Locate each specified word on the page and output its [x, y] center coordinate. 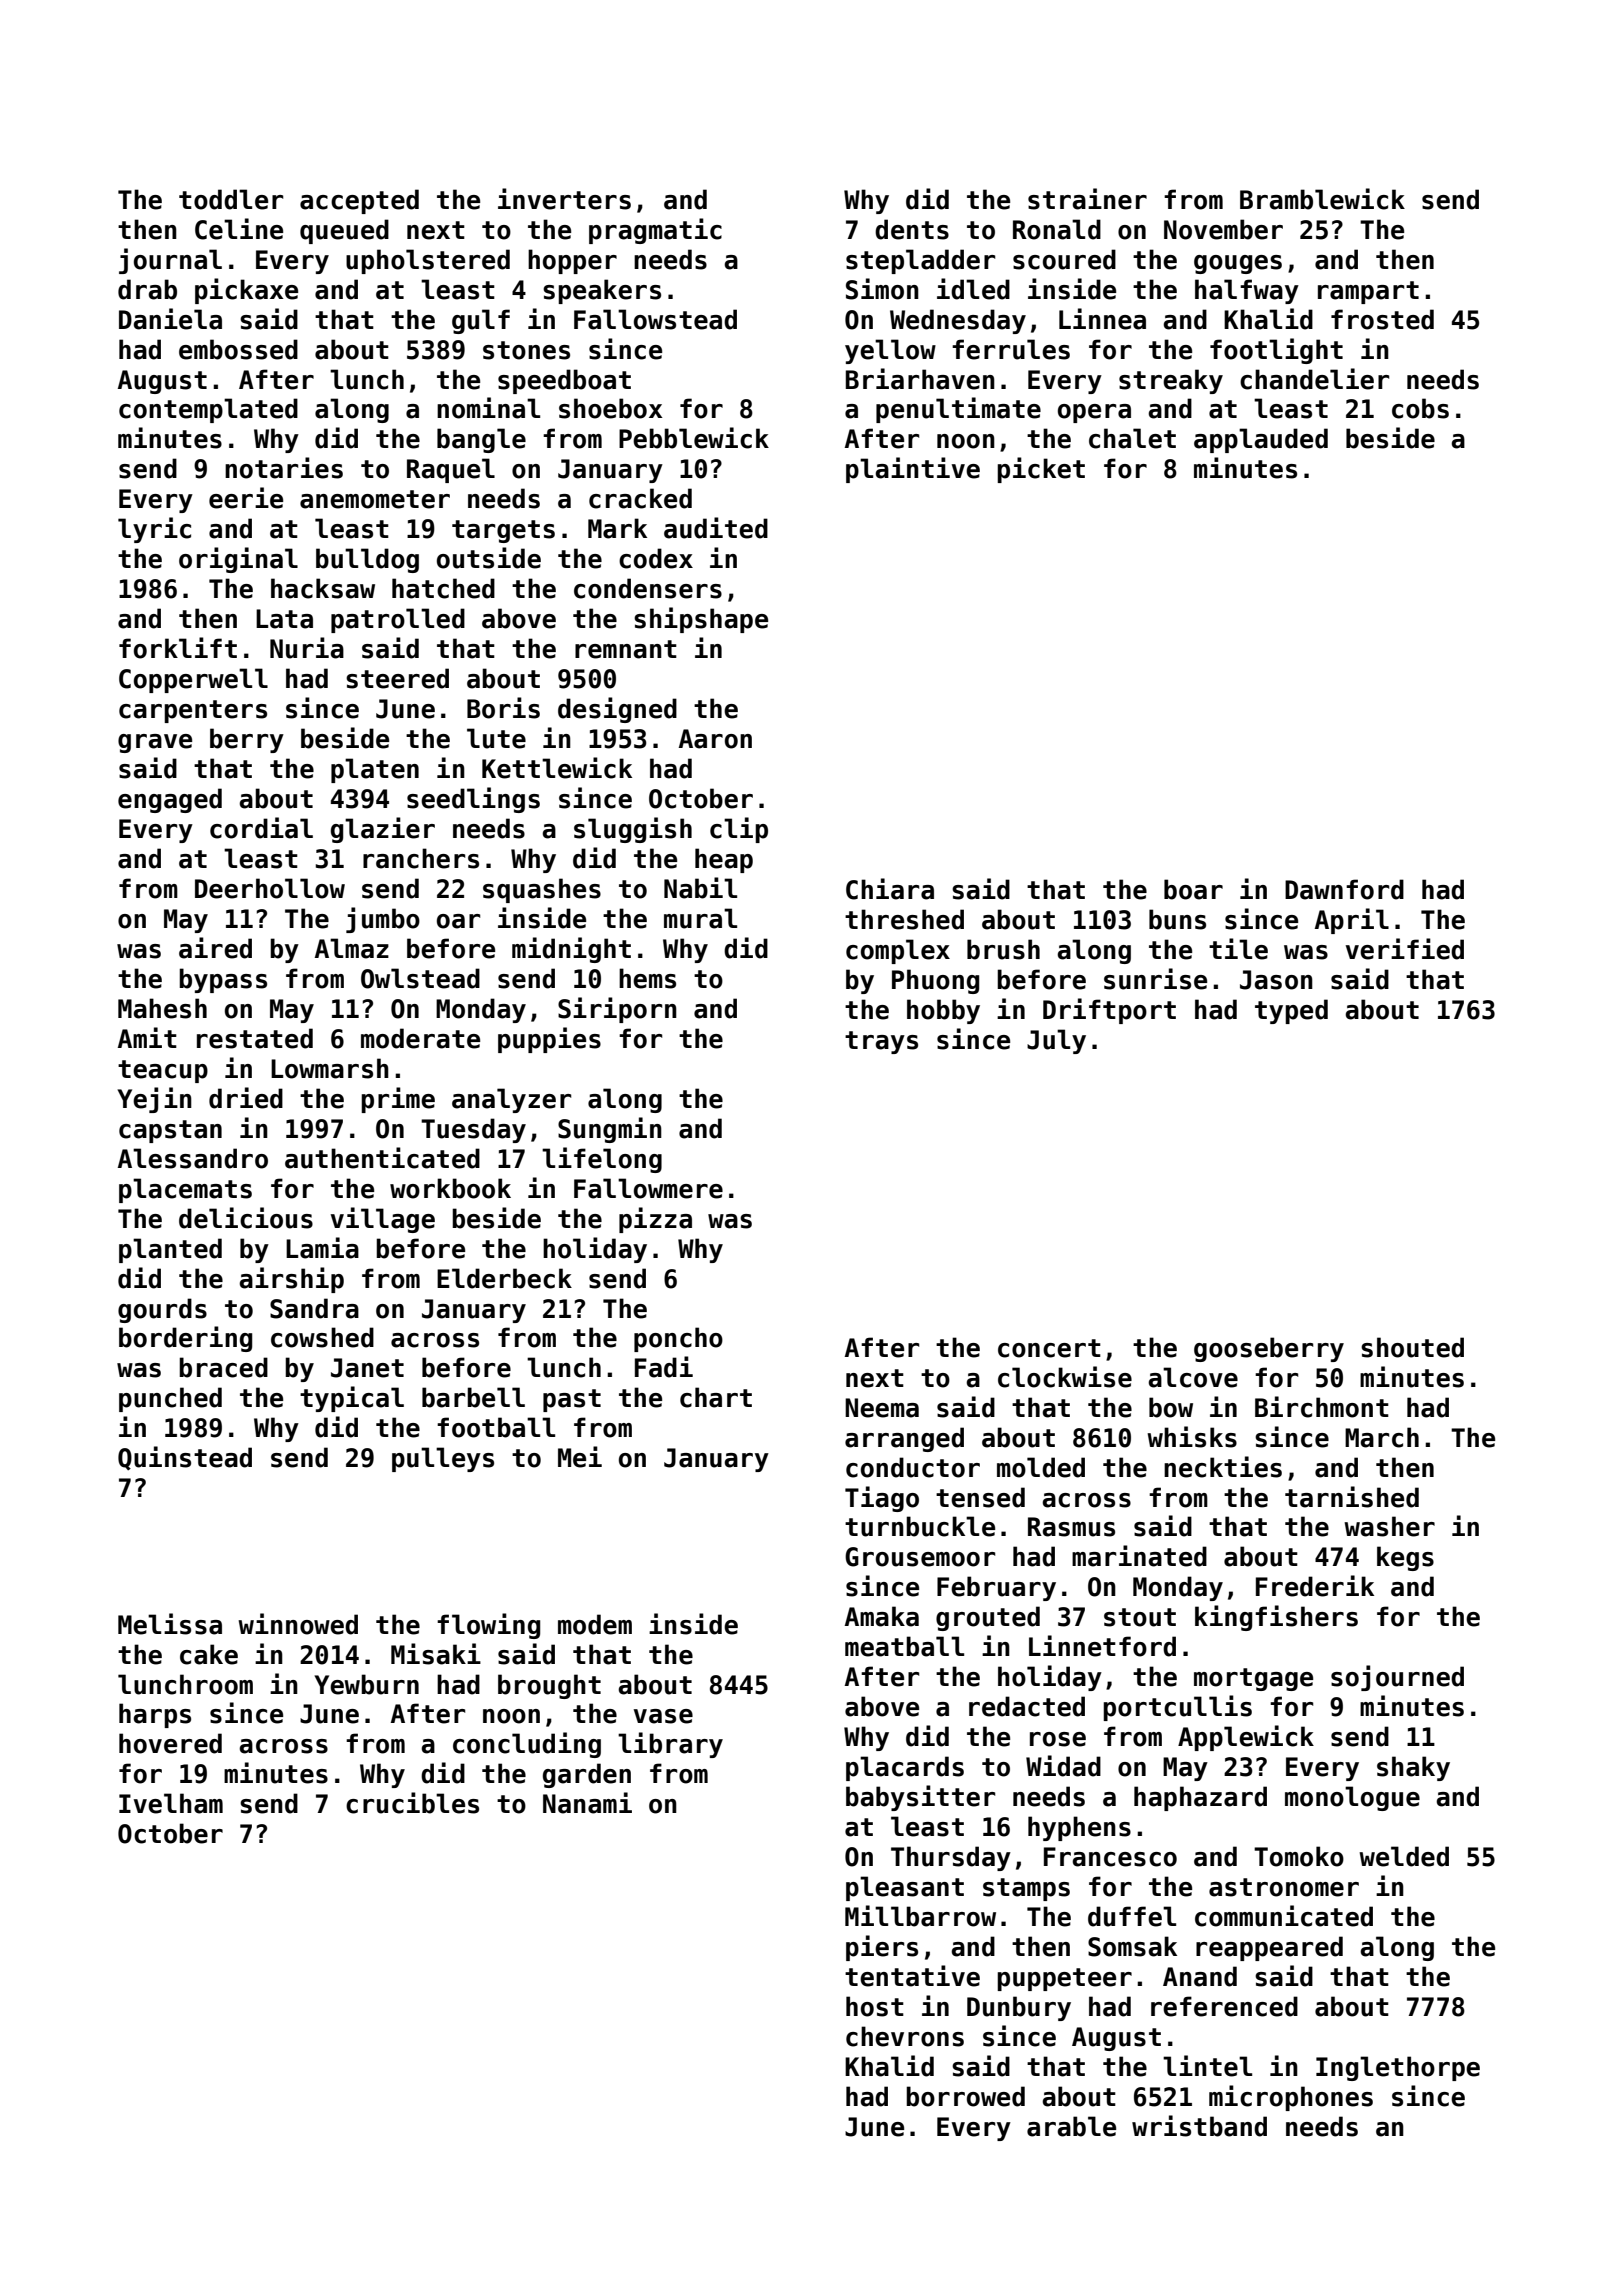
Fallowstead [655, 319]
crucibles [412, 1803]
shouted [1412, 1347]
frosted [1382, 319]
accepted [359, 201]
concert [1049, 1348]
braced [223, 1367]
